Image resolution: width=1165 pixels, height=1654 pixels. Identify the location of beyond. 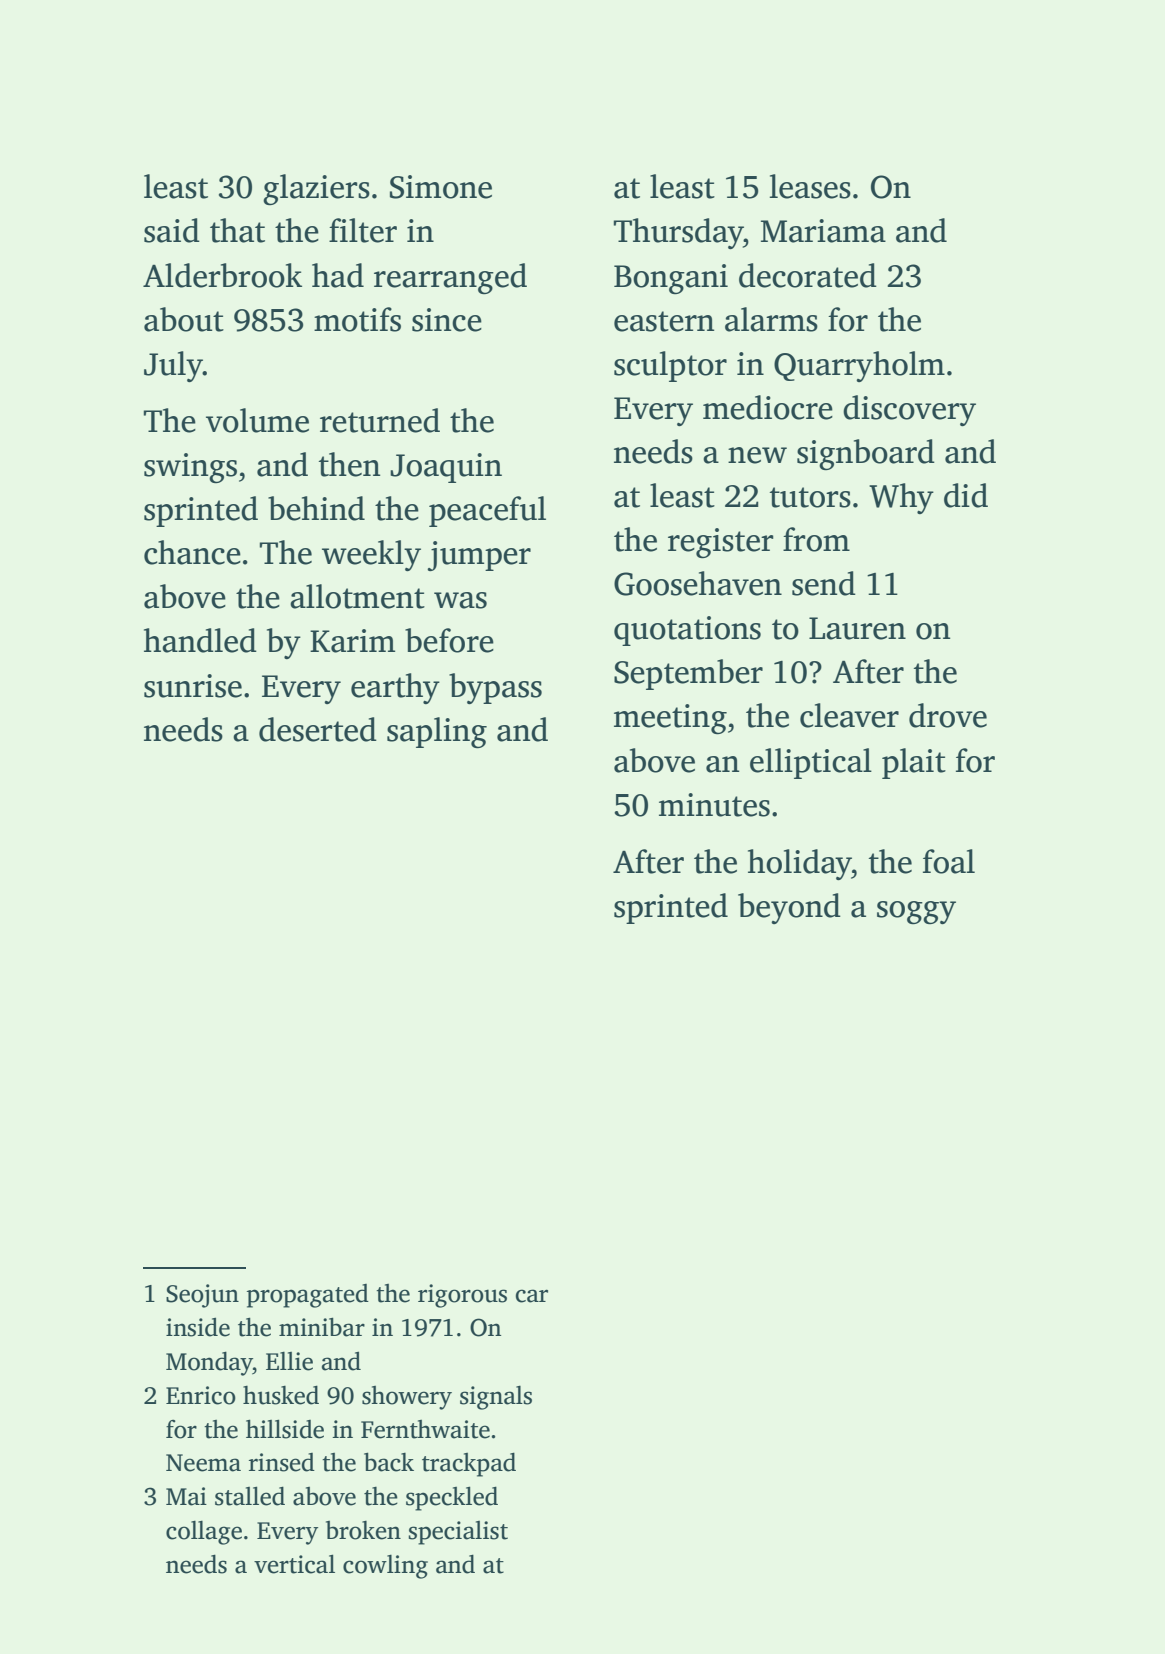
(789, 908).
